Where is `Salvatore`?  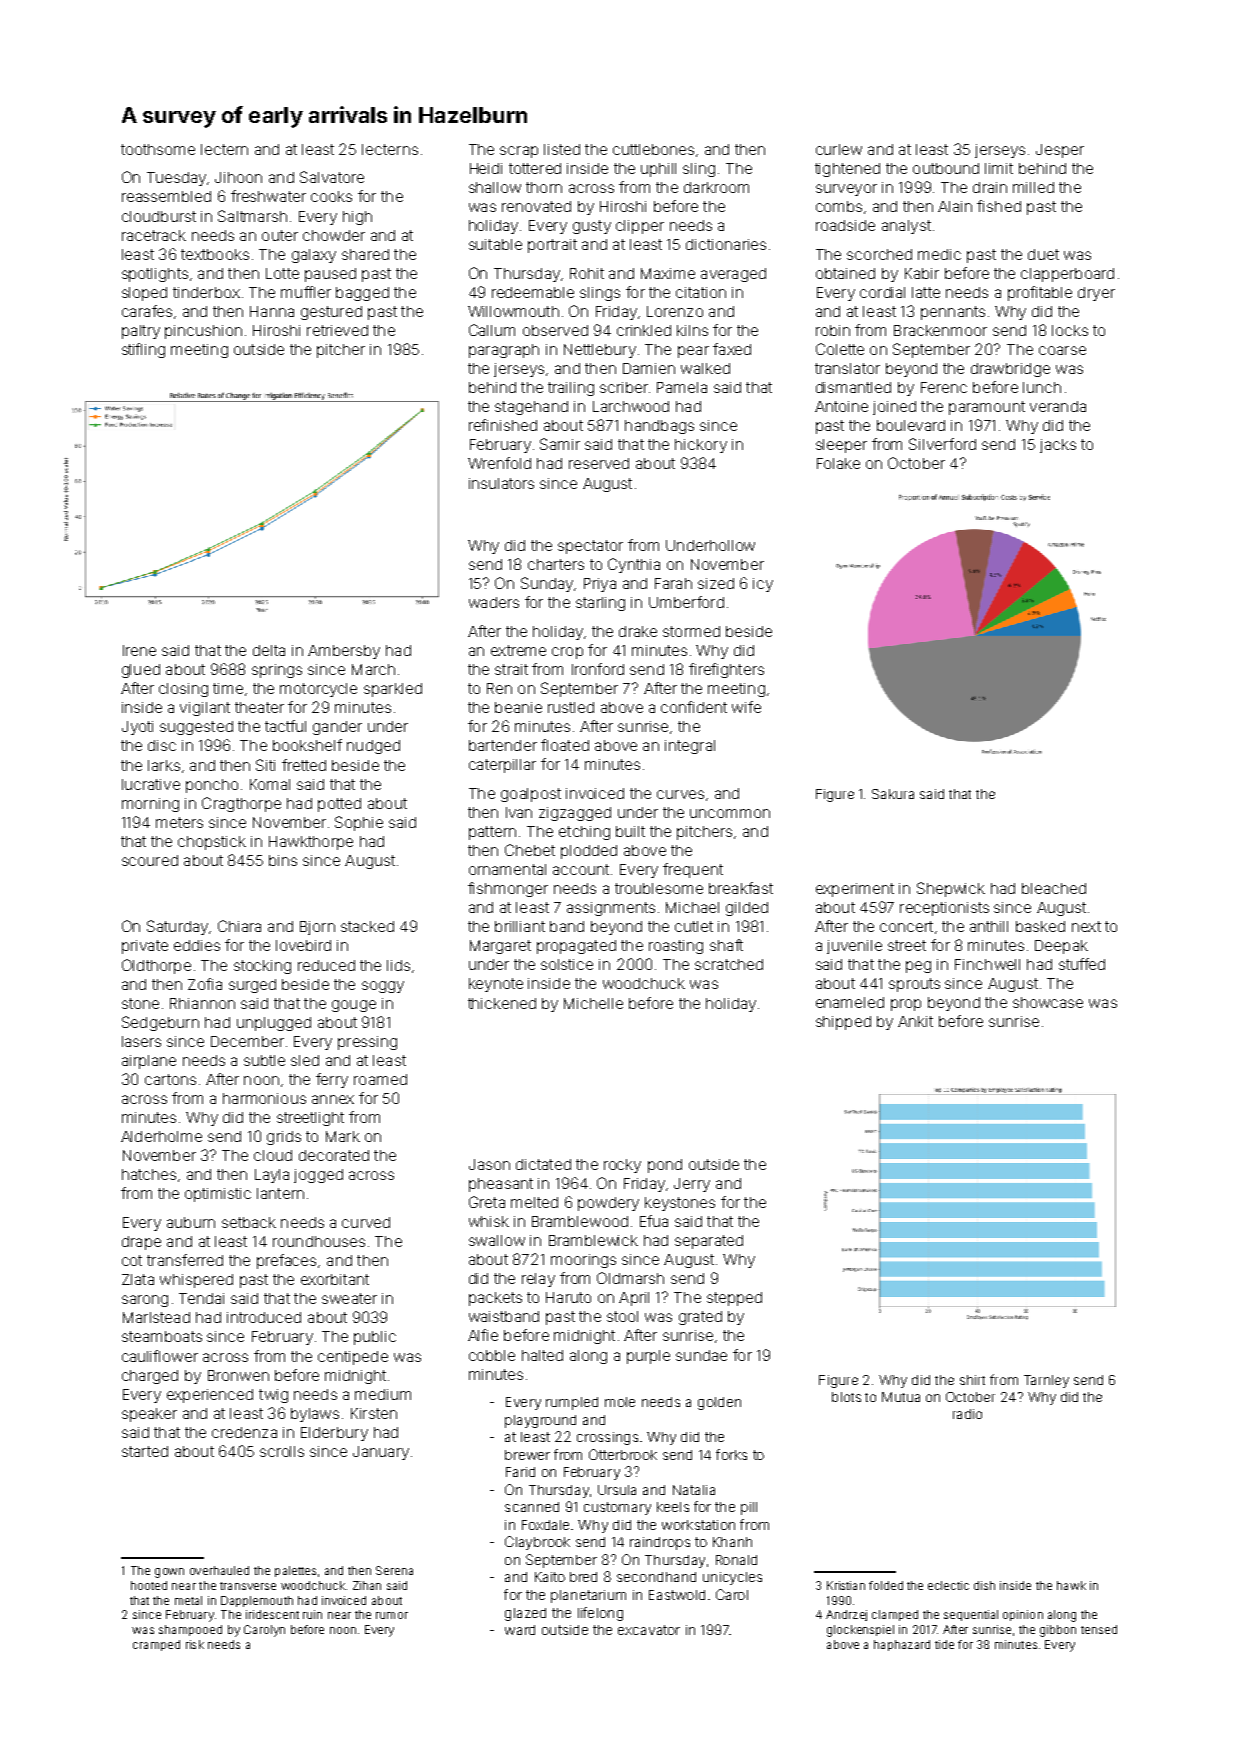
Salvatore is located at coordinates (332, 177).
